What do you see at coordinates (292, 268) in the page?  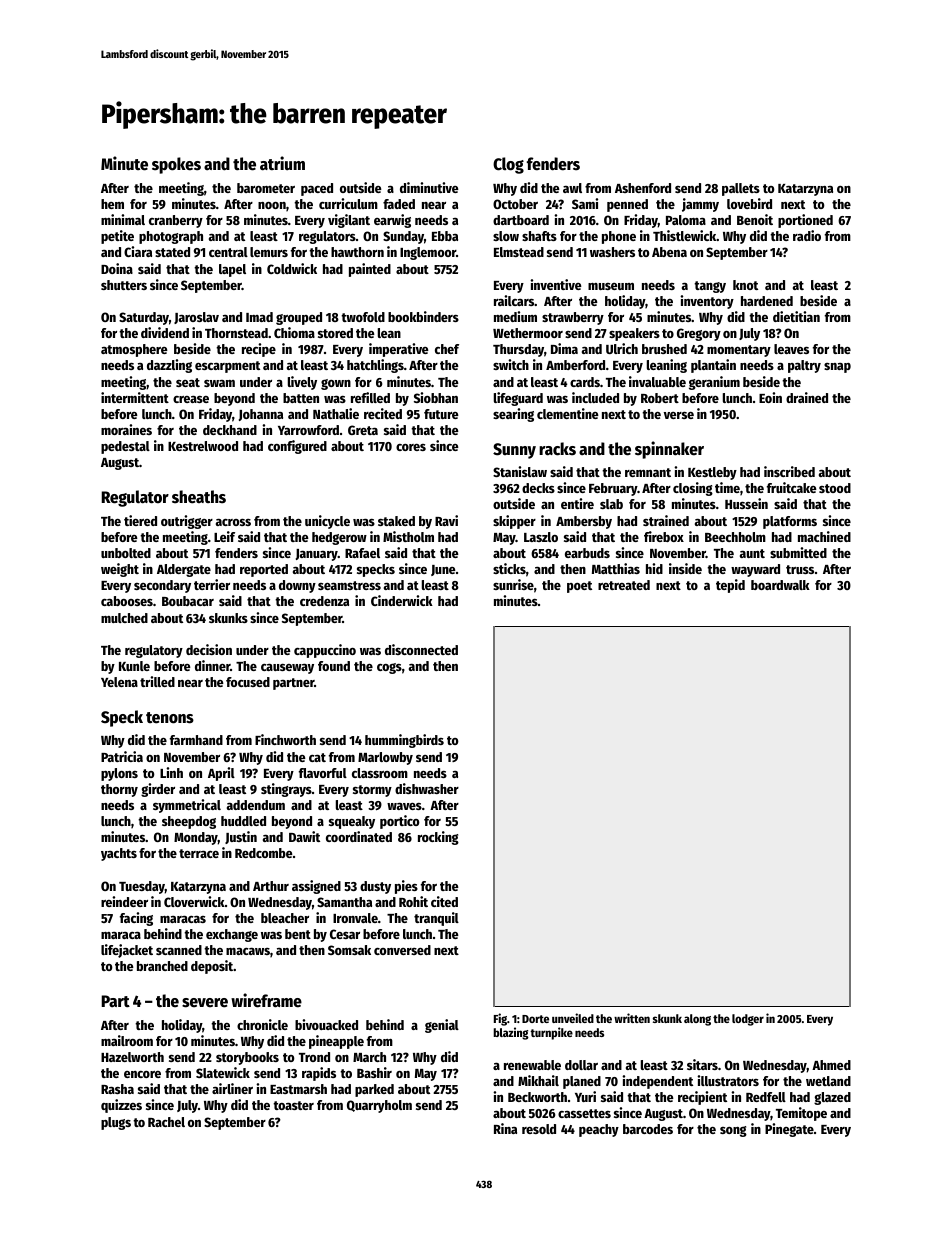 I see `Coldwick` at bounding box center [292, 268].
